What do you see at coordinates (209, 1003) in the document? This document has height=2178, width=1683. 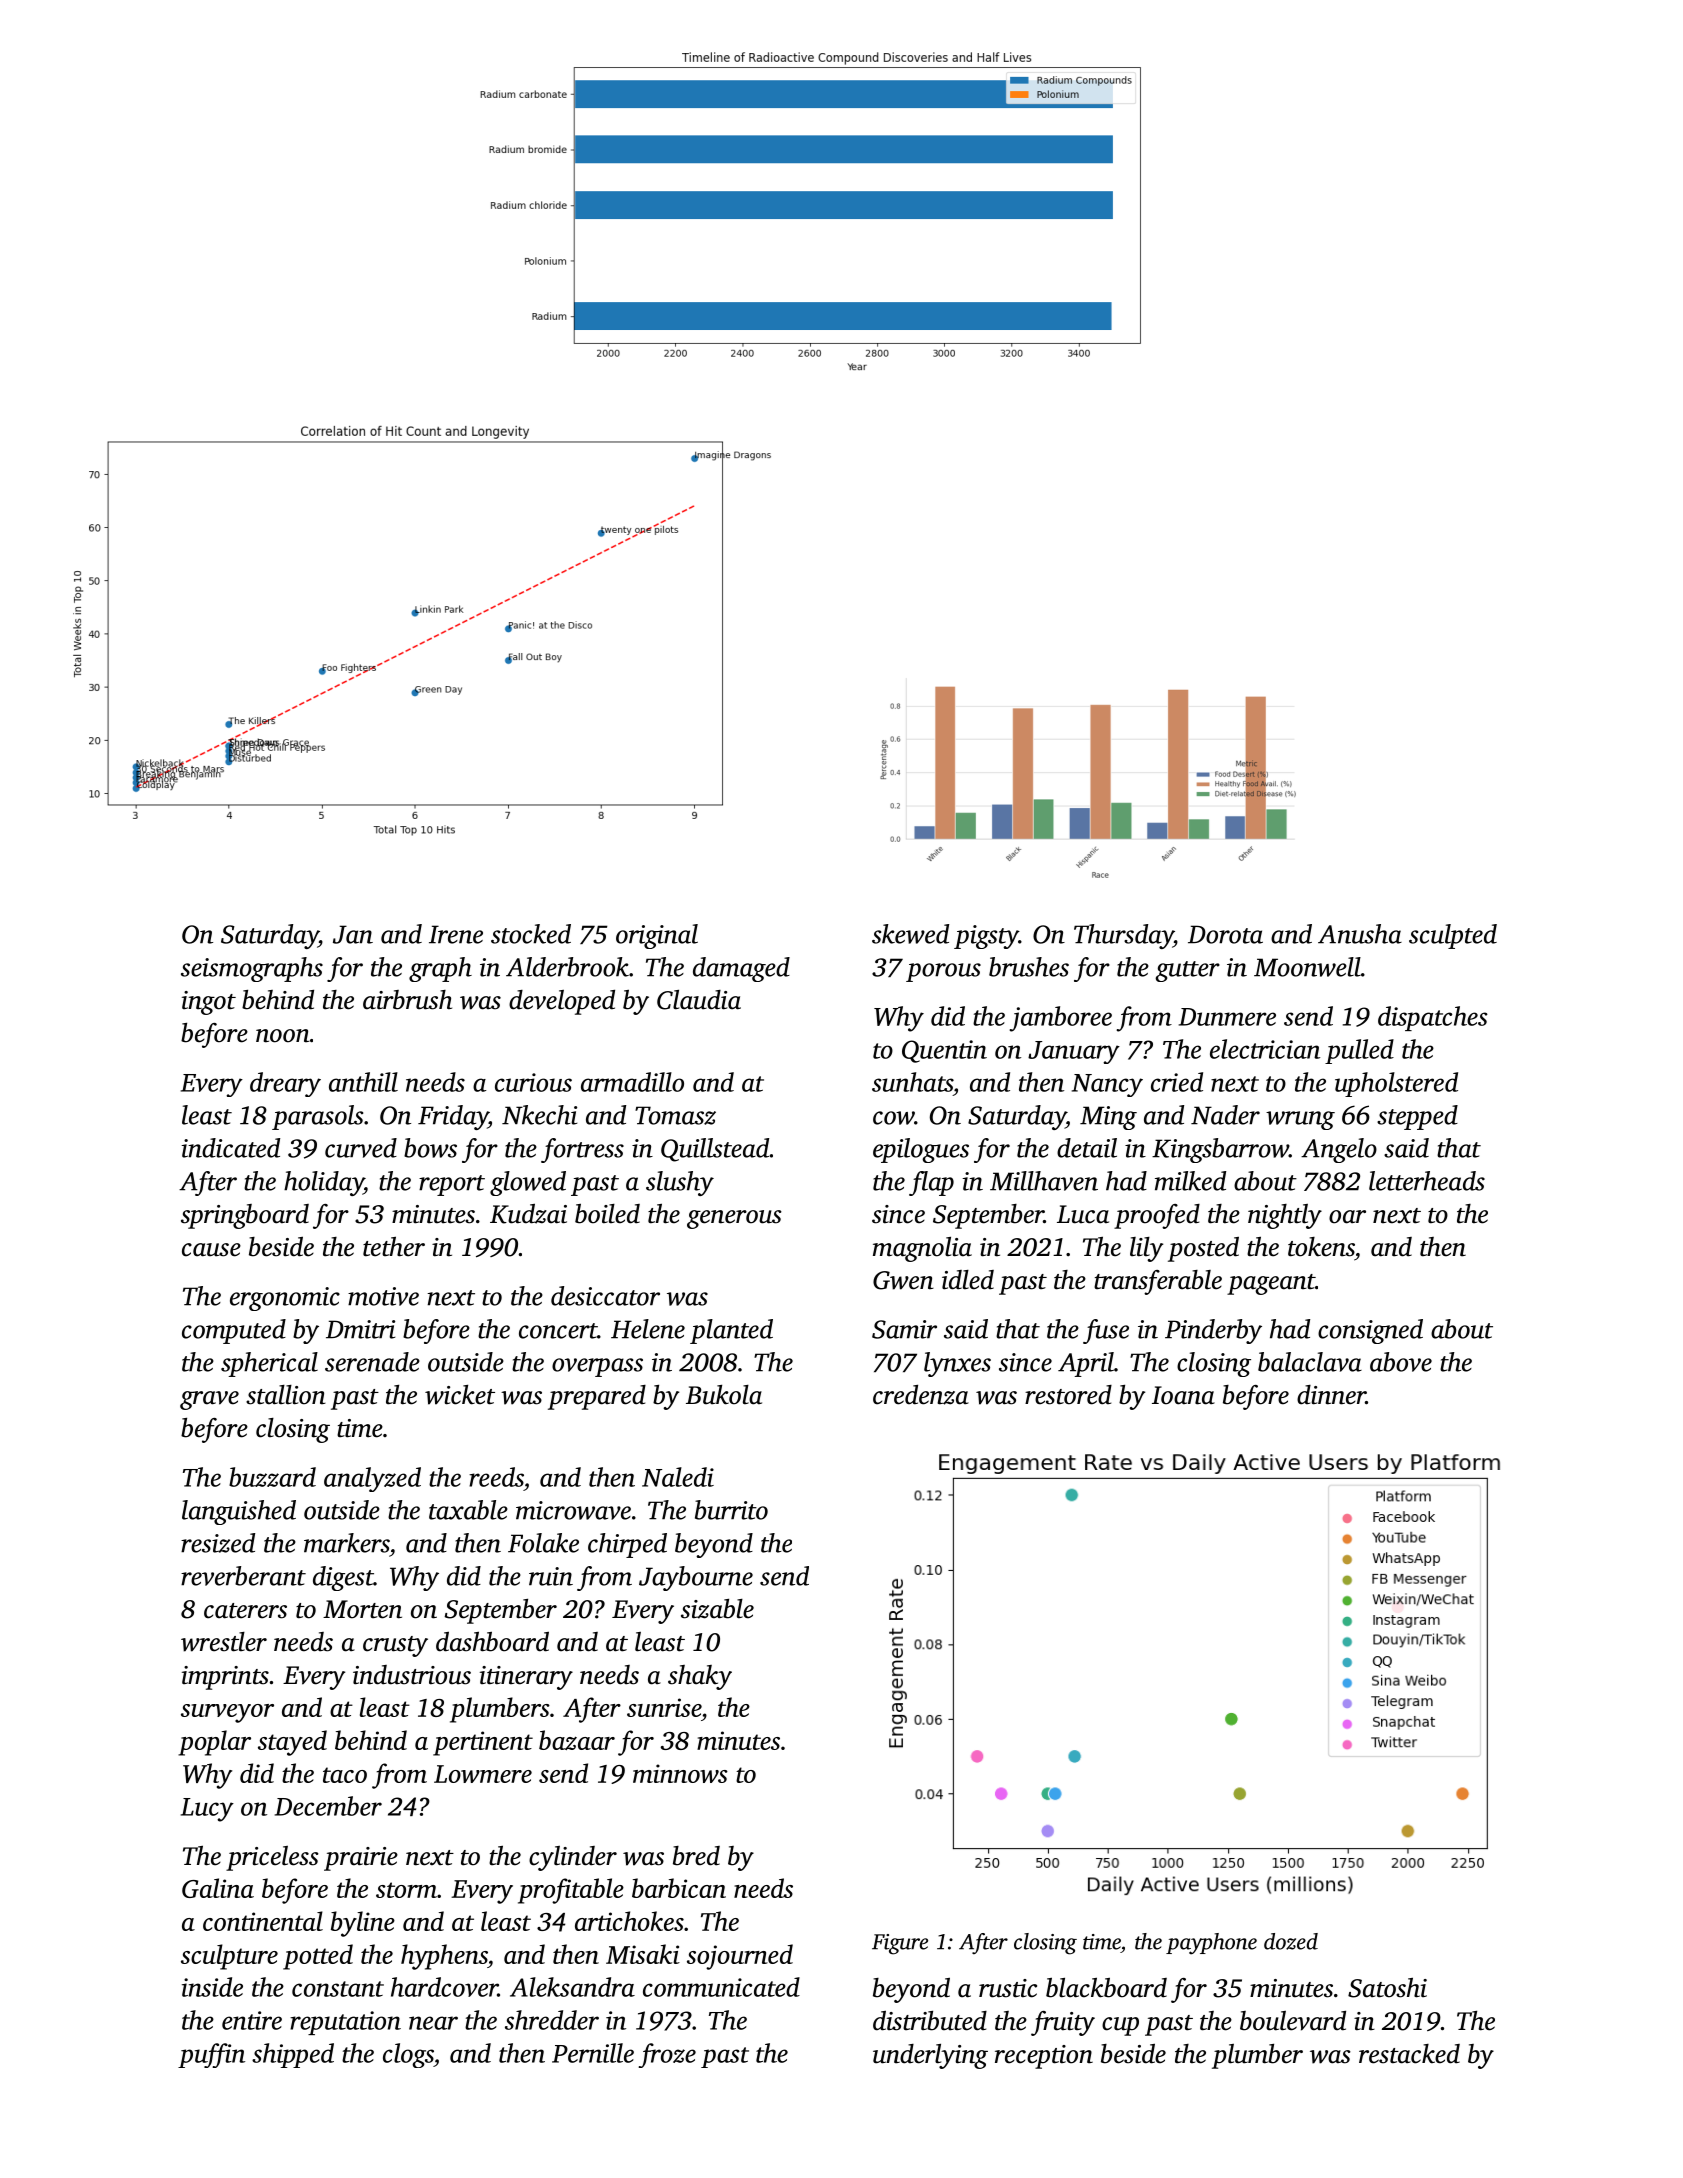 I see `ingot` at bounding box center [209, 1003].
